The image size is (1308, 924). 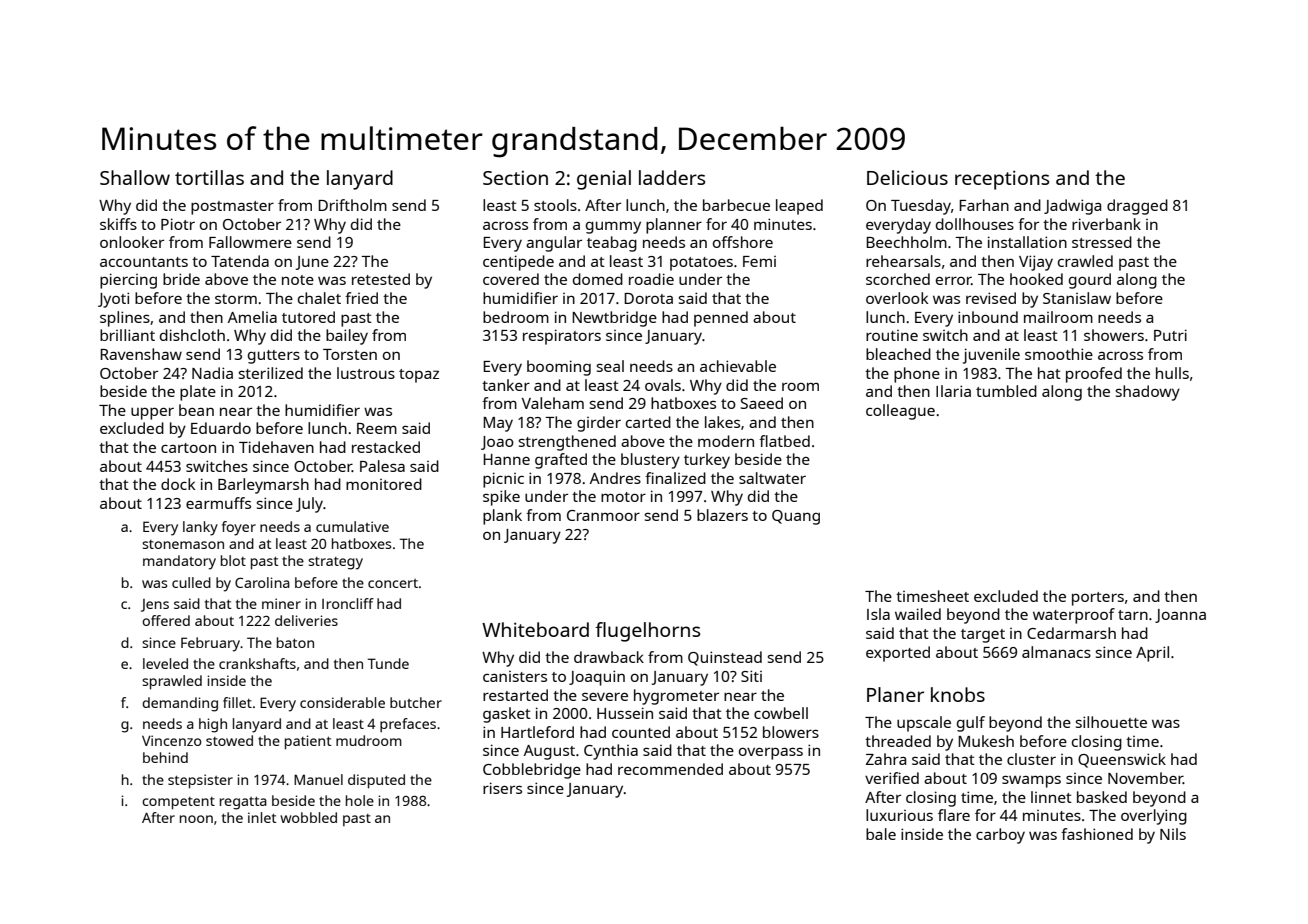 What do you see at coordinates (1172, 373) in the screenshot?
I see `hulls` at bounding box center [1172, 373].
